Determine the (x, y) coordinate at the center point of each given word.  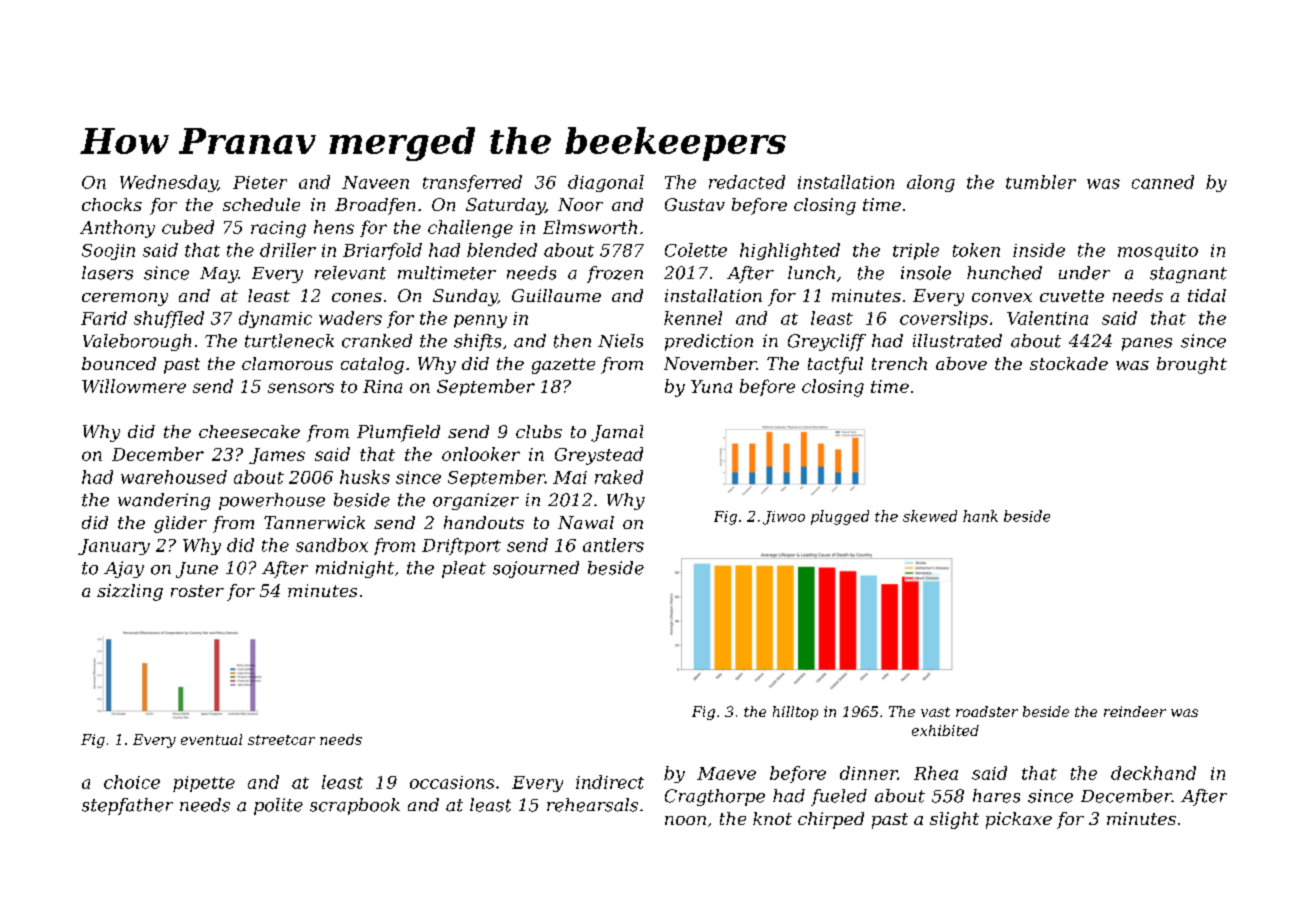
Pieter (260, 182)
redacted (747, 182)
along (931, 183)
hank (980, 516)
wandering (164, 501)
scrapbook (355, 806)
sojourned (536, 569)
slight (954, 820)
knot (772, 818)
